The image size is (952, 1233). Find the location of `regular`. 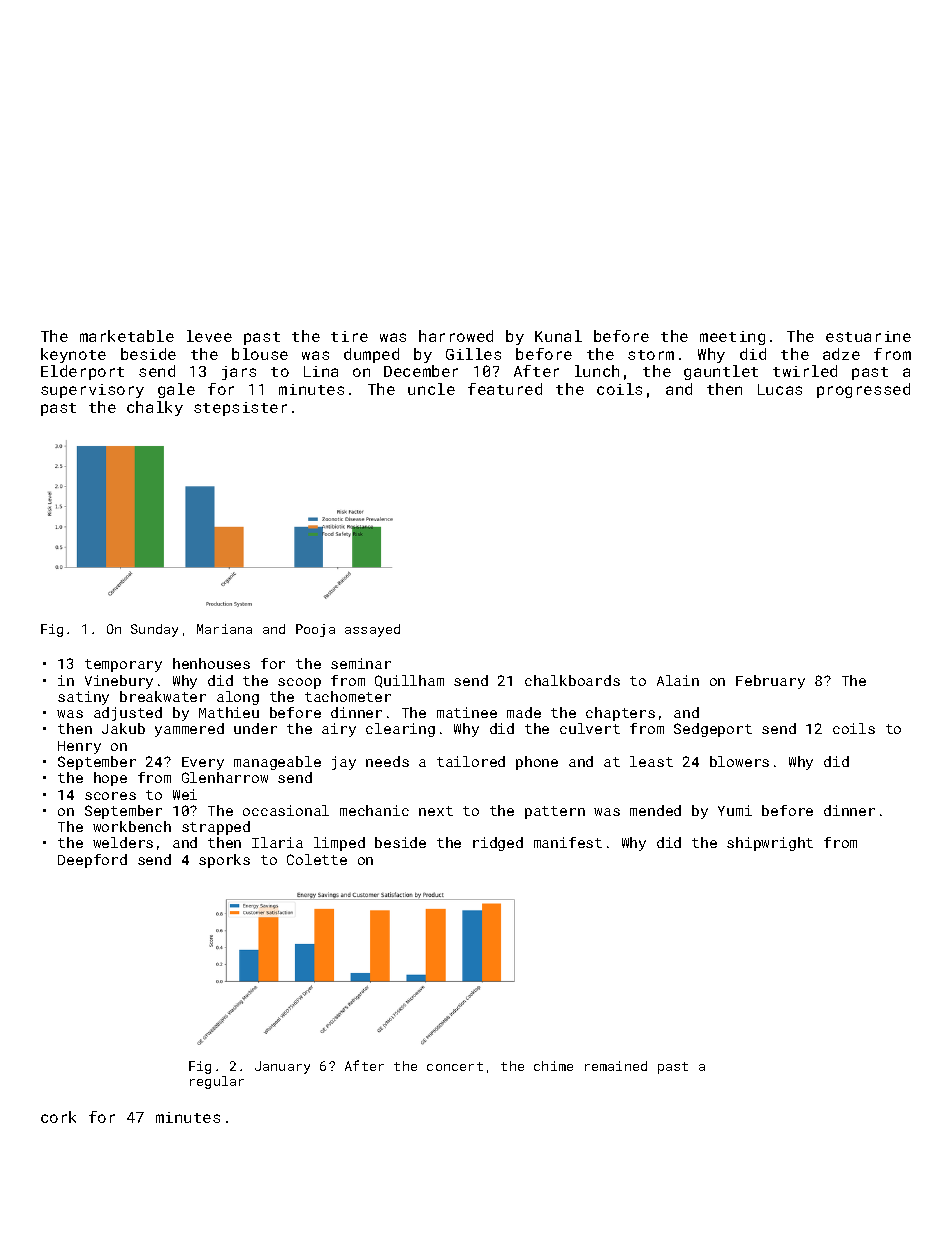

regular is located at coordinates (217, 1082).
